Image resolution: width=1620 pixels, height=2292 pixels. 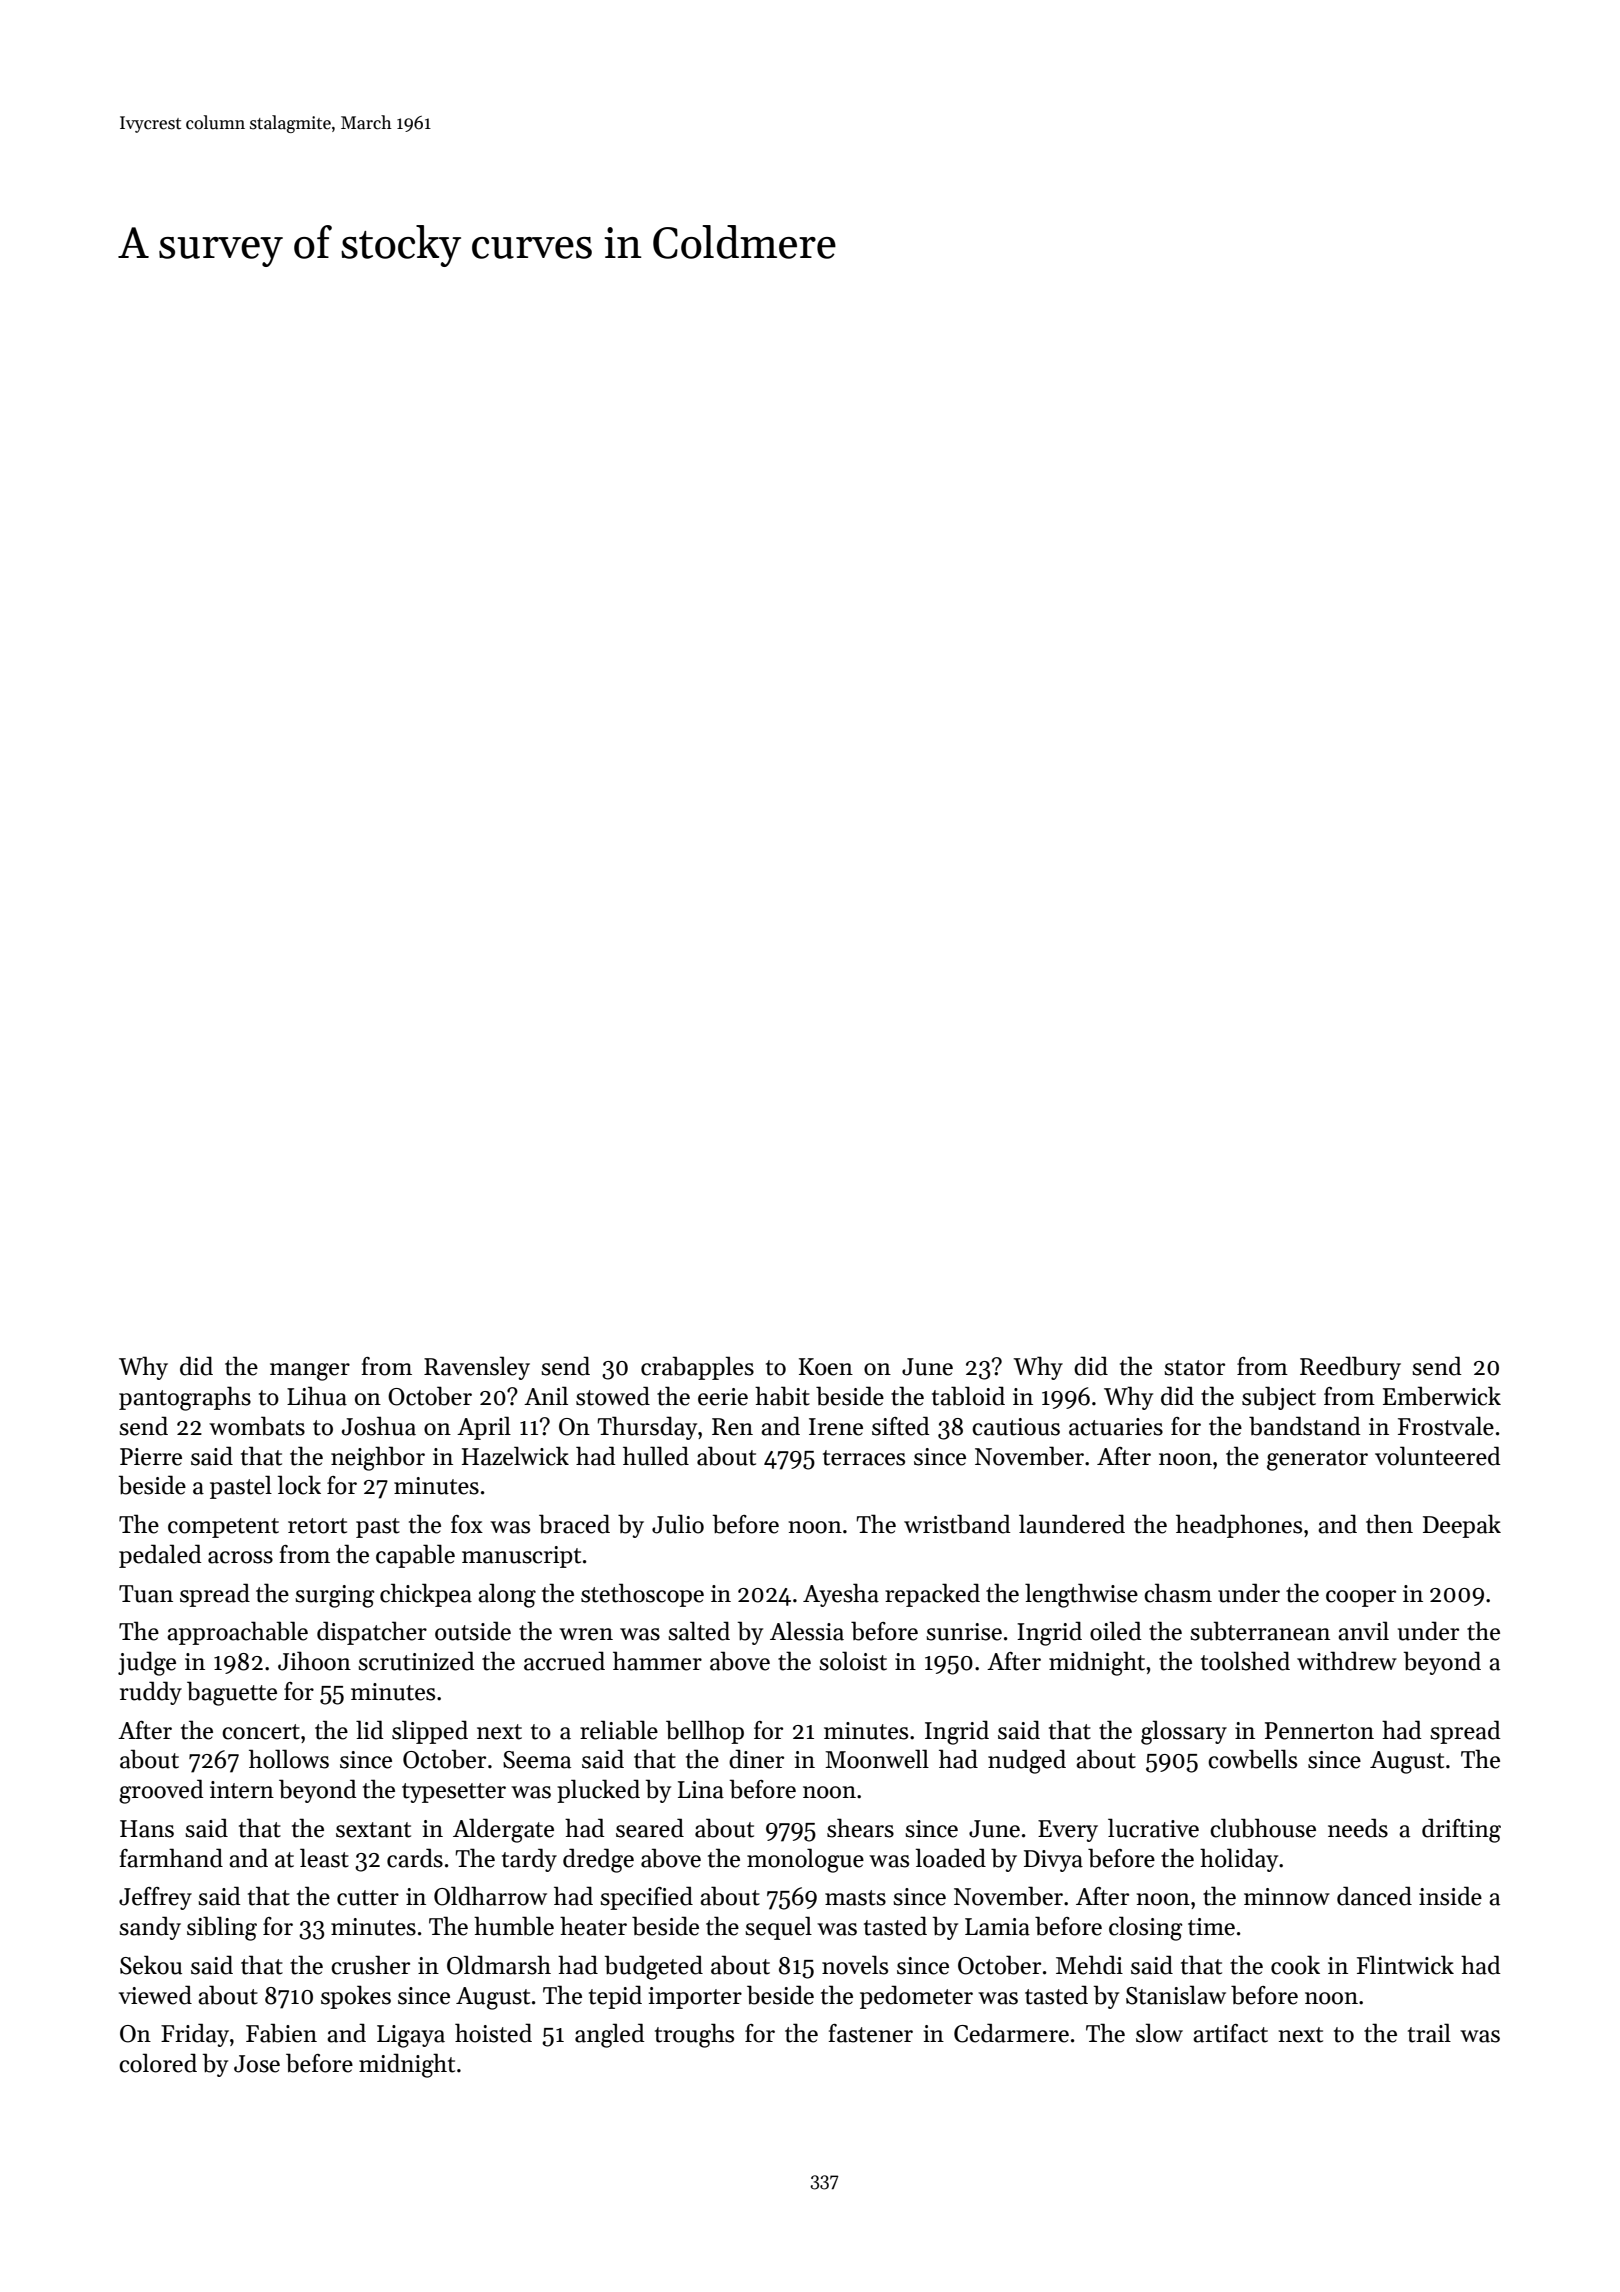 I want to click on drifting, so click(x=1461, y=1830).
